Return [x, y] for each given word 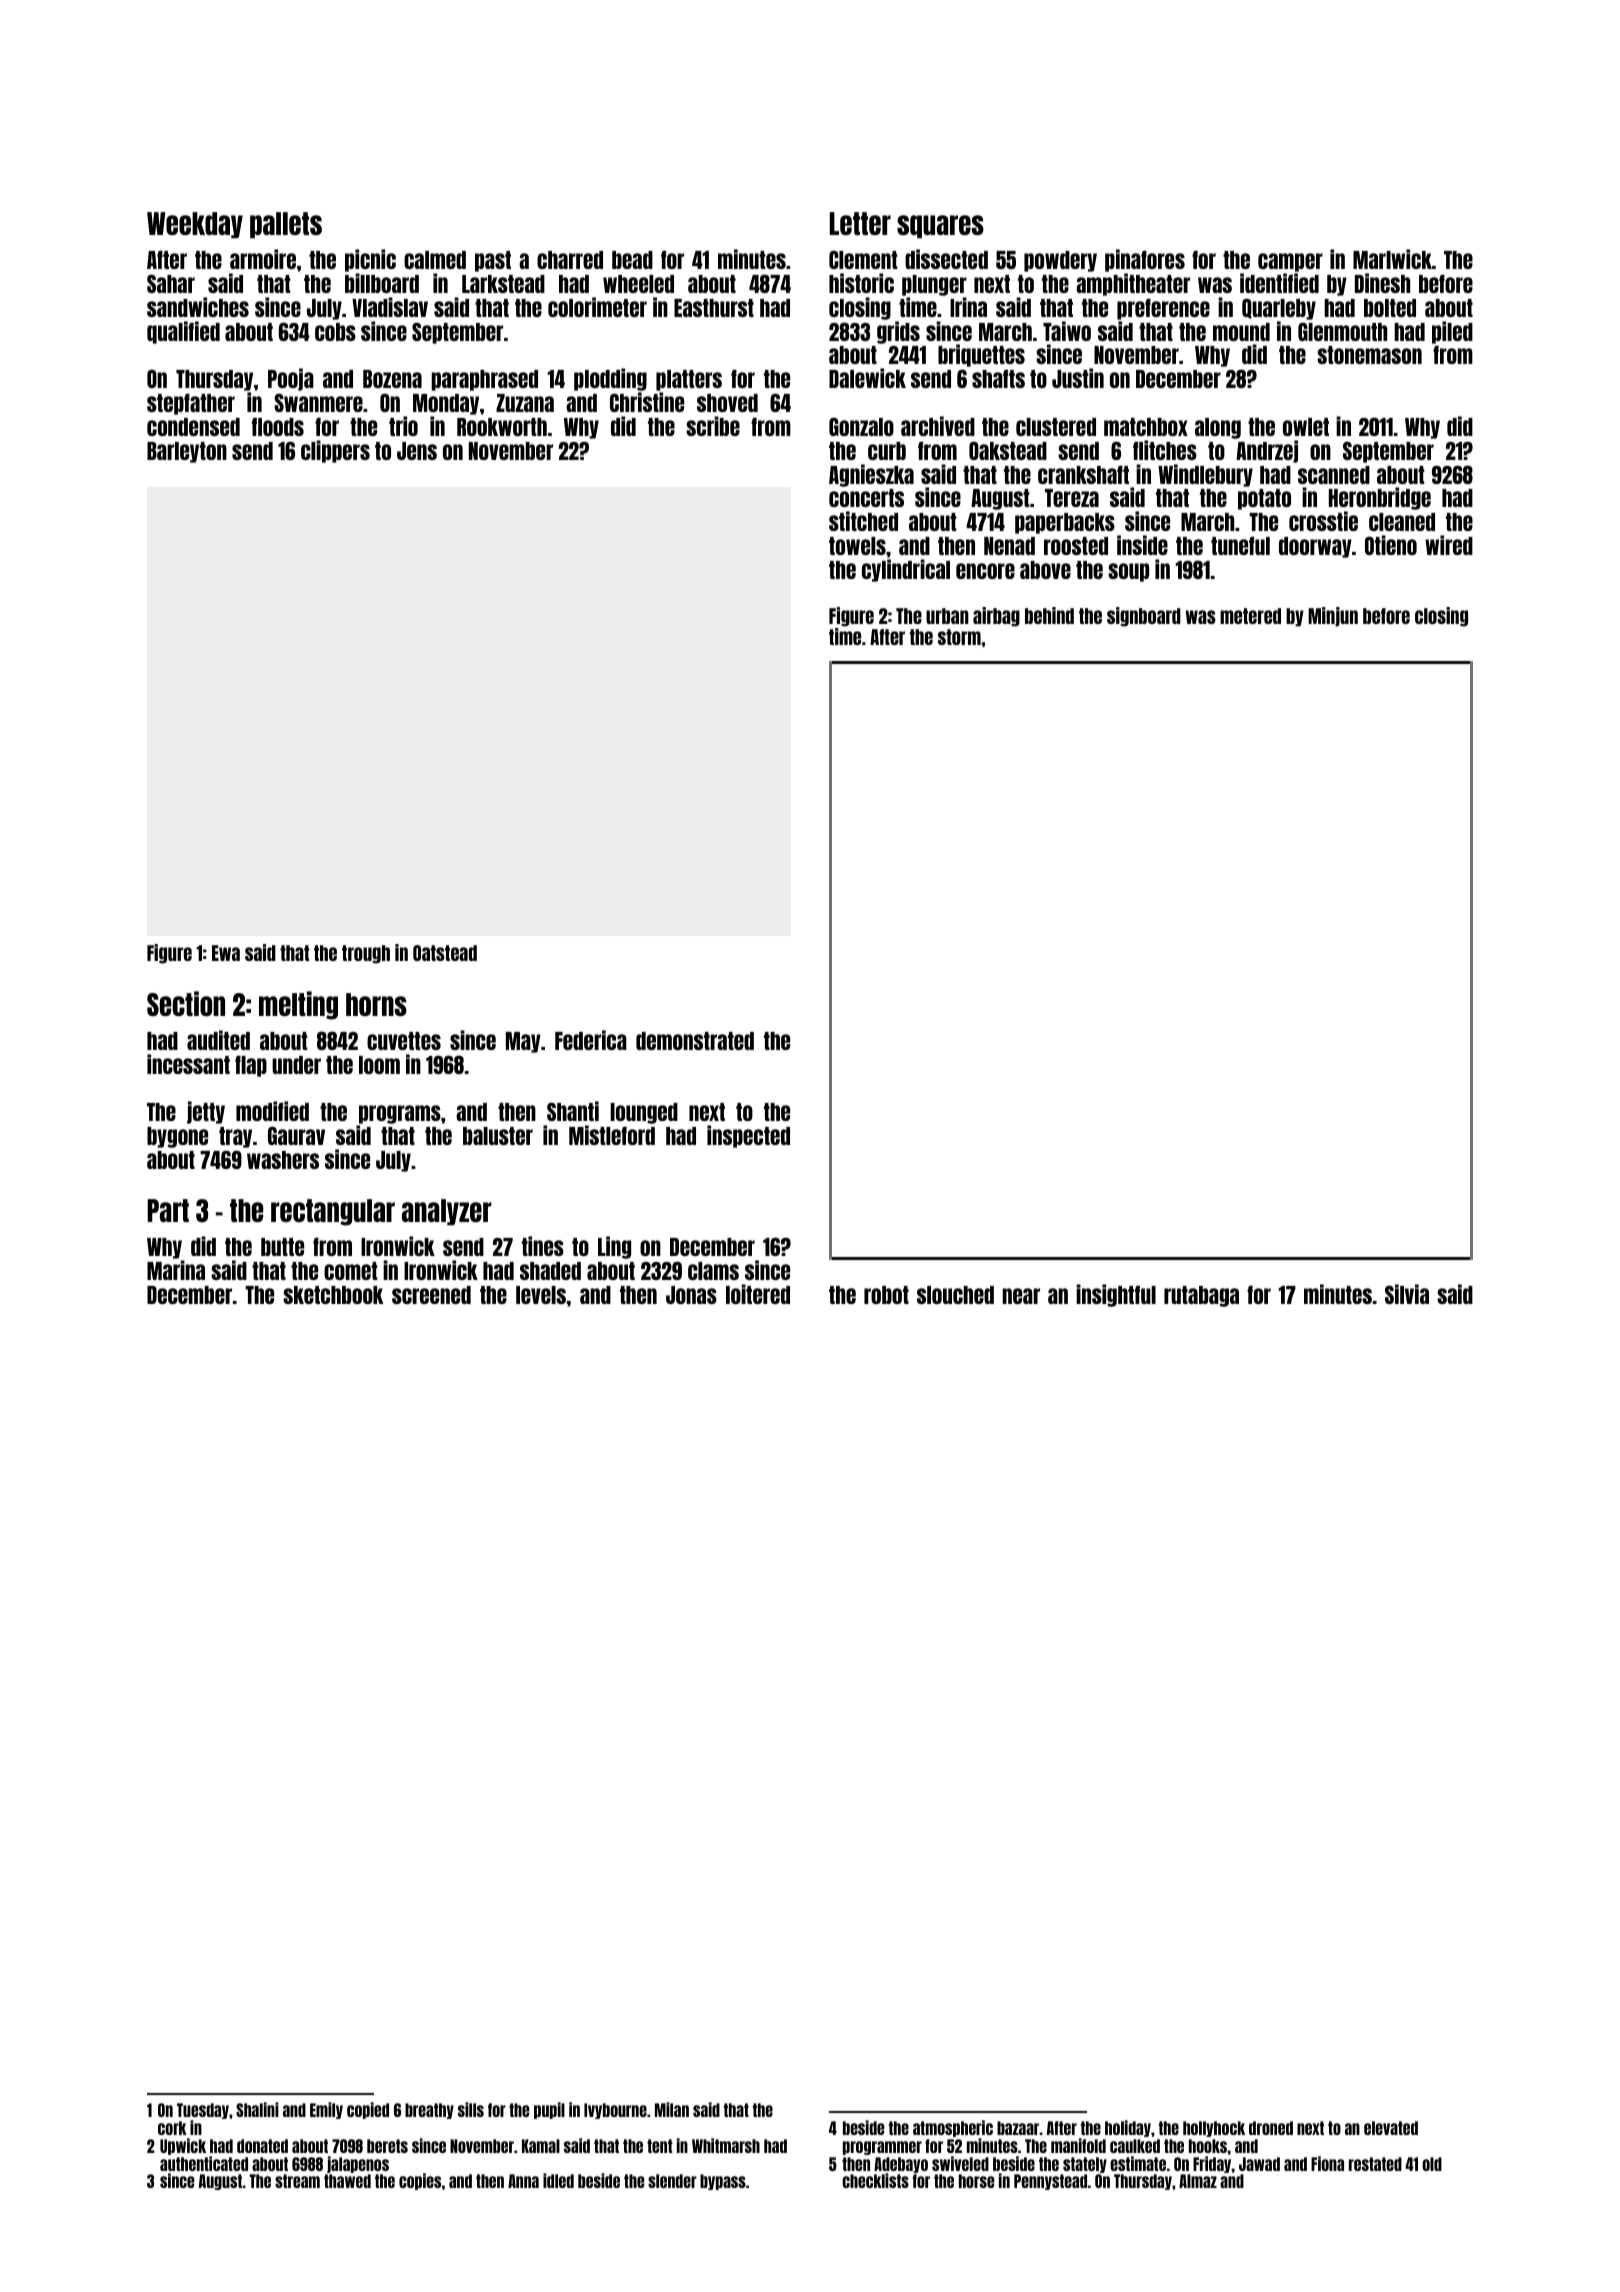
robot [886, 1295]
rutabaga [1201, 1296]
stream [297, 2181]
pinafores [1145, 260]
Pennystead [1050, 2182]
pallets [286, 225]
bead [632, 260]
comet [351, 1271]
